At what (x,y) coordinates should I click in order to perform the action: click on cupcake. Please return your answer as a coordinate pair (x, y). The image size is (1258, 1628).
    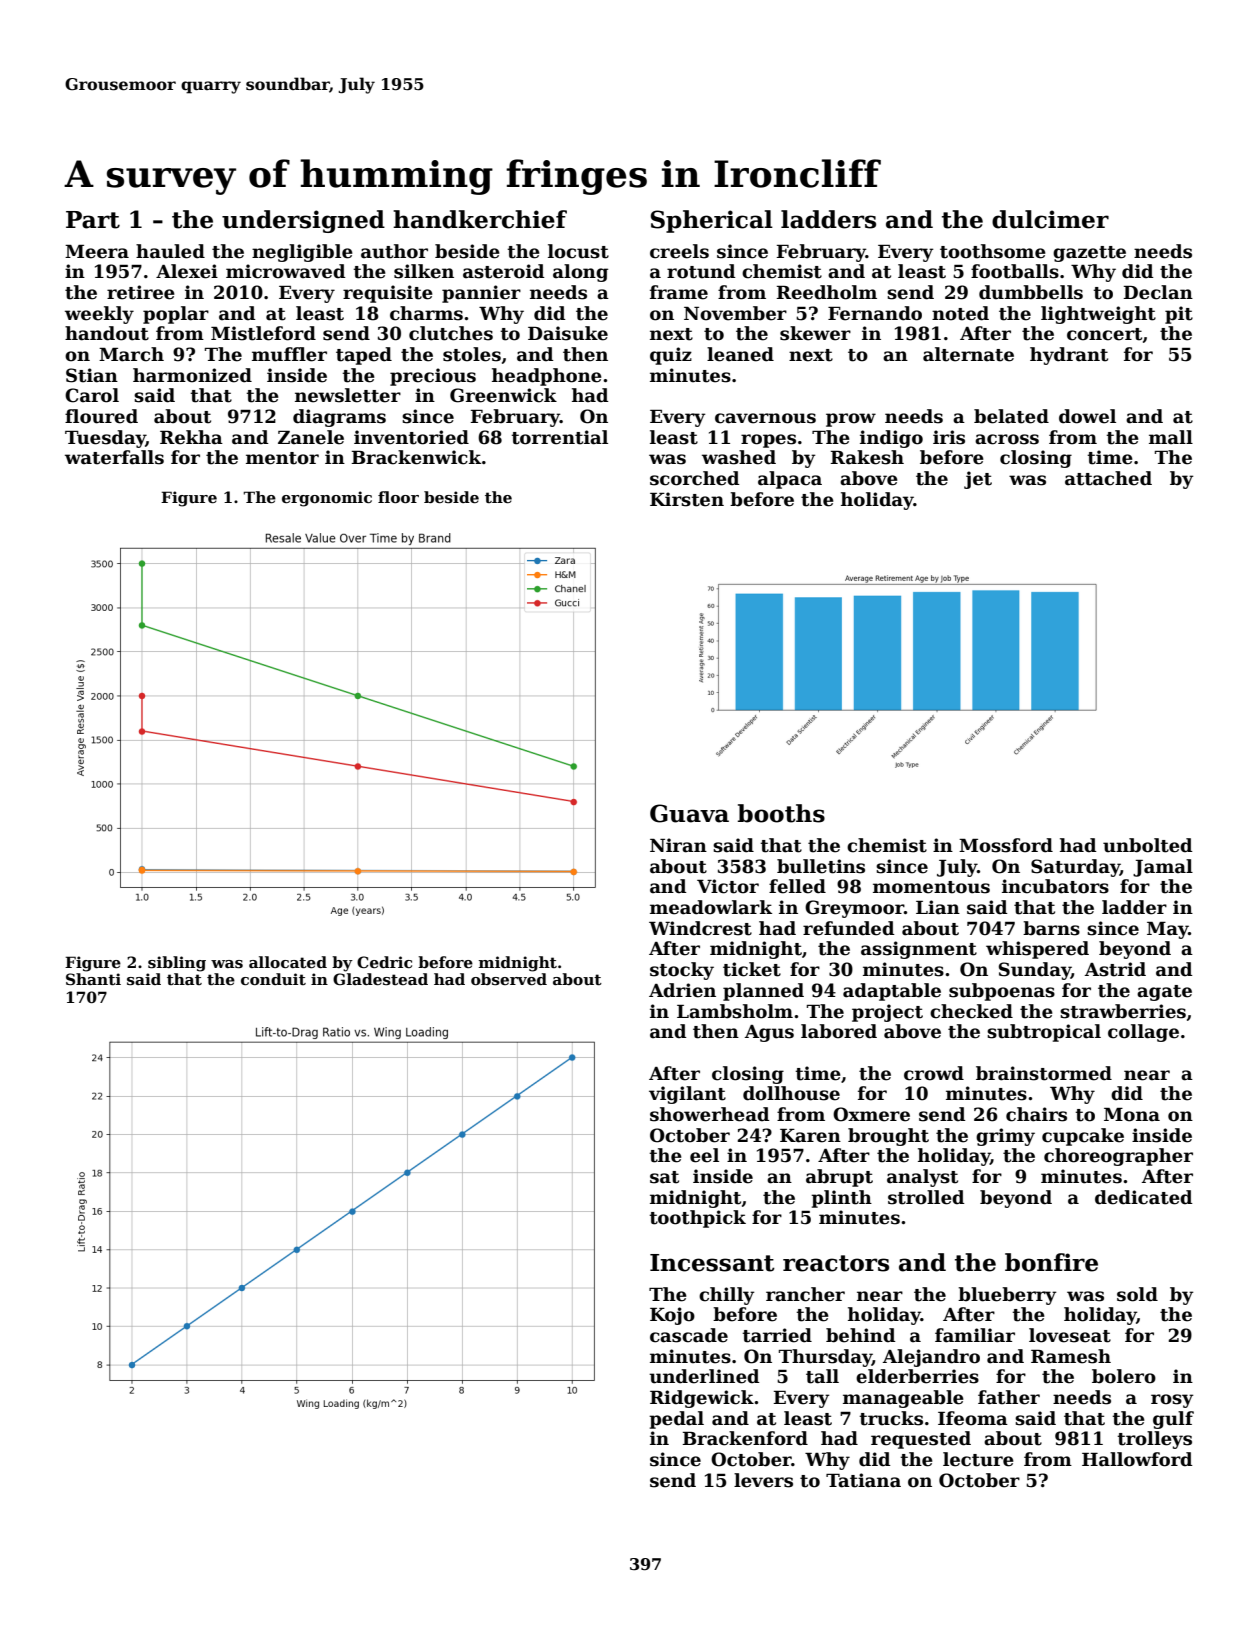
    Looking at the image, I should click on (1083, 1137).
